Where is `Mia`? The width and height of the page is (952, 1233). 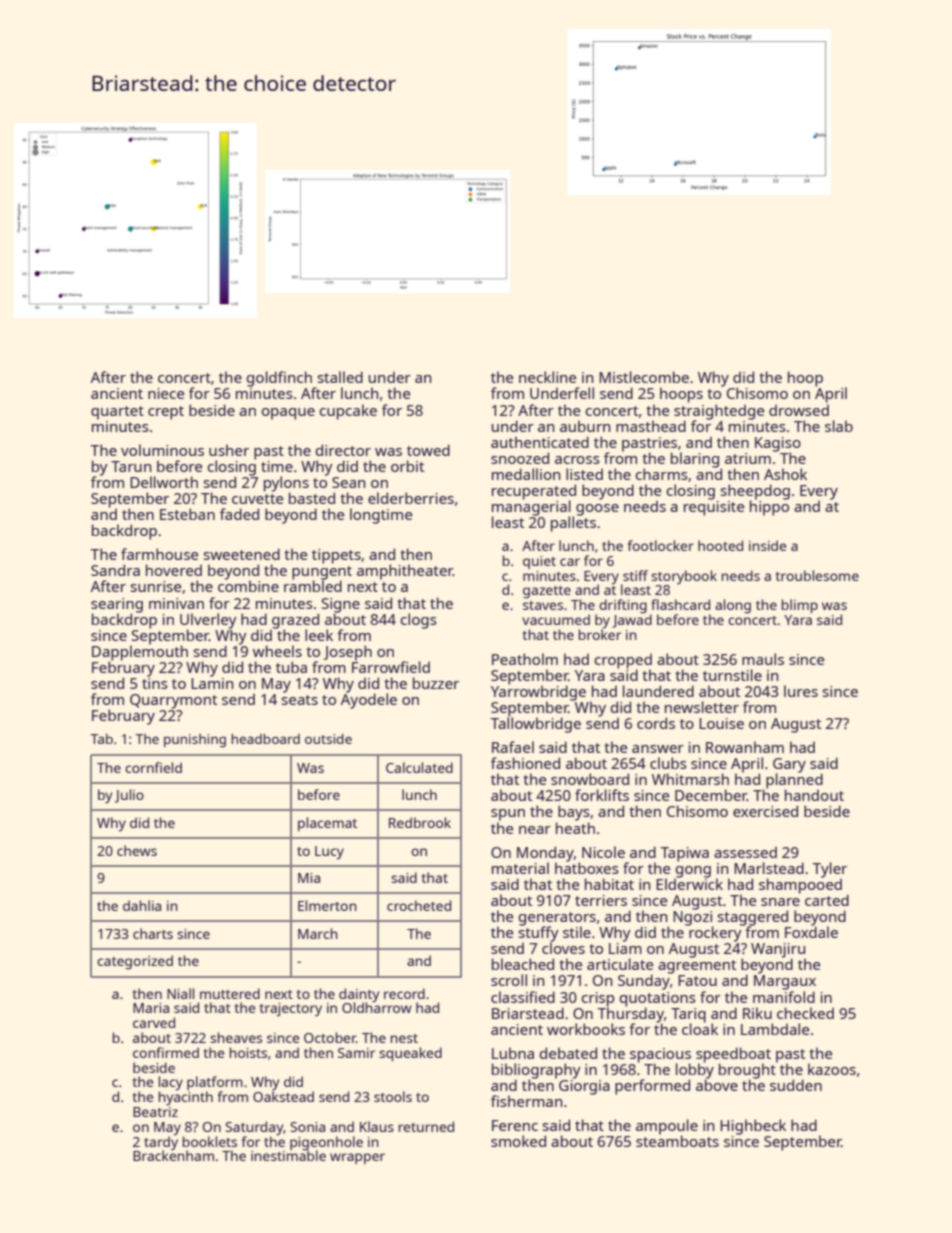 Mia is located at coordinates (309, 878).
